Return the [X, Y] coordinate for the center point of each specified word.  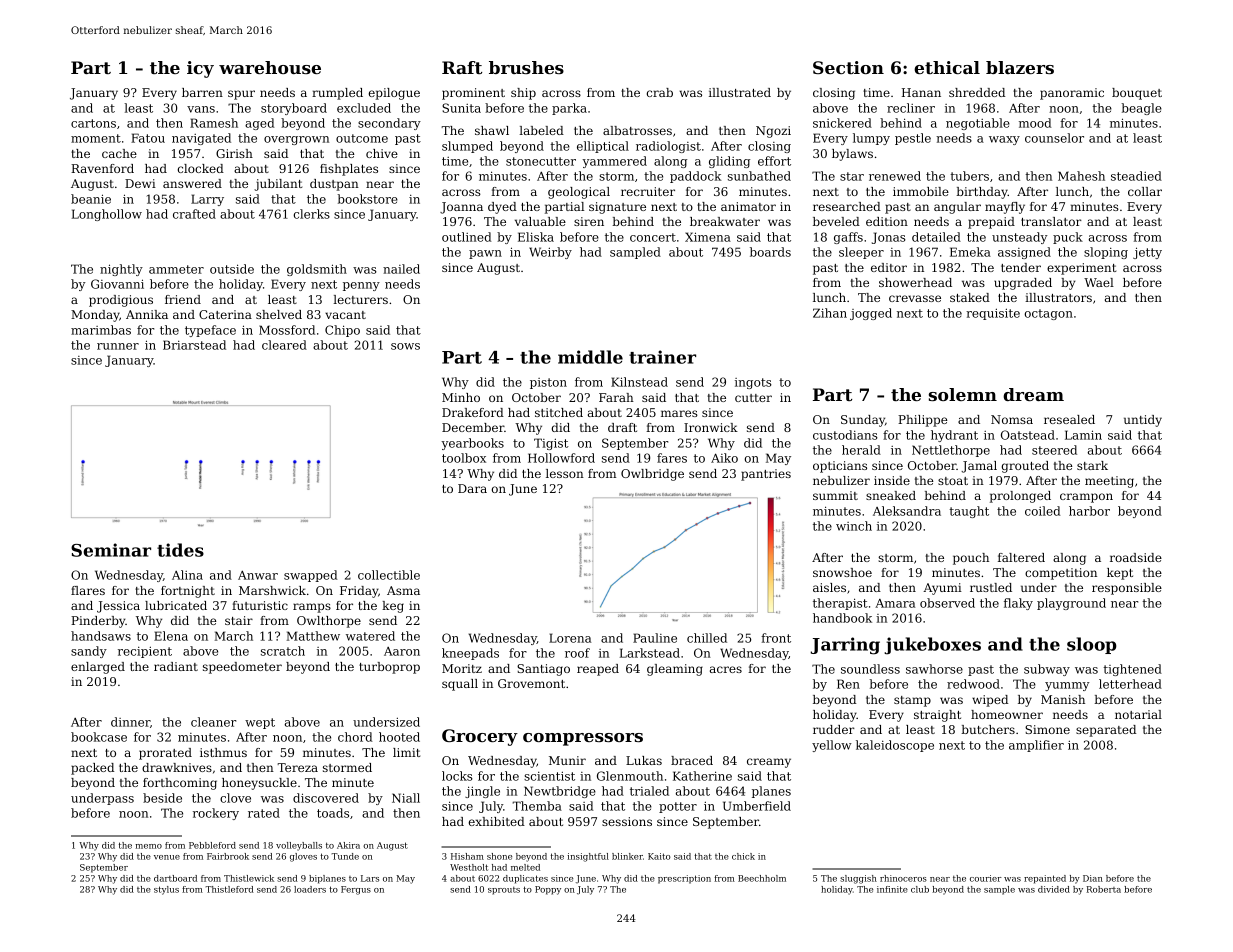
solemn [963, 394]
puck [1068, 238]
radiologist [668, 147]
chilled [707, 638]
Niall [406, 798]
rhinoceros [903, 878]
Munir [567, 760]
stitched [559, 412]
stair [239, 620]
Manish [1063, 699]
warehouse [270, 67]
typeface [210, 331]
